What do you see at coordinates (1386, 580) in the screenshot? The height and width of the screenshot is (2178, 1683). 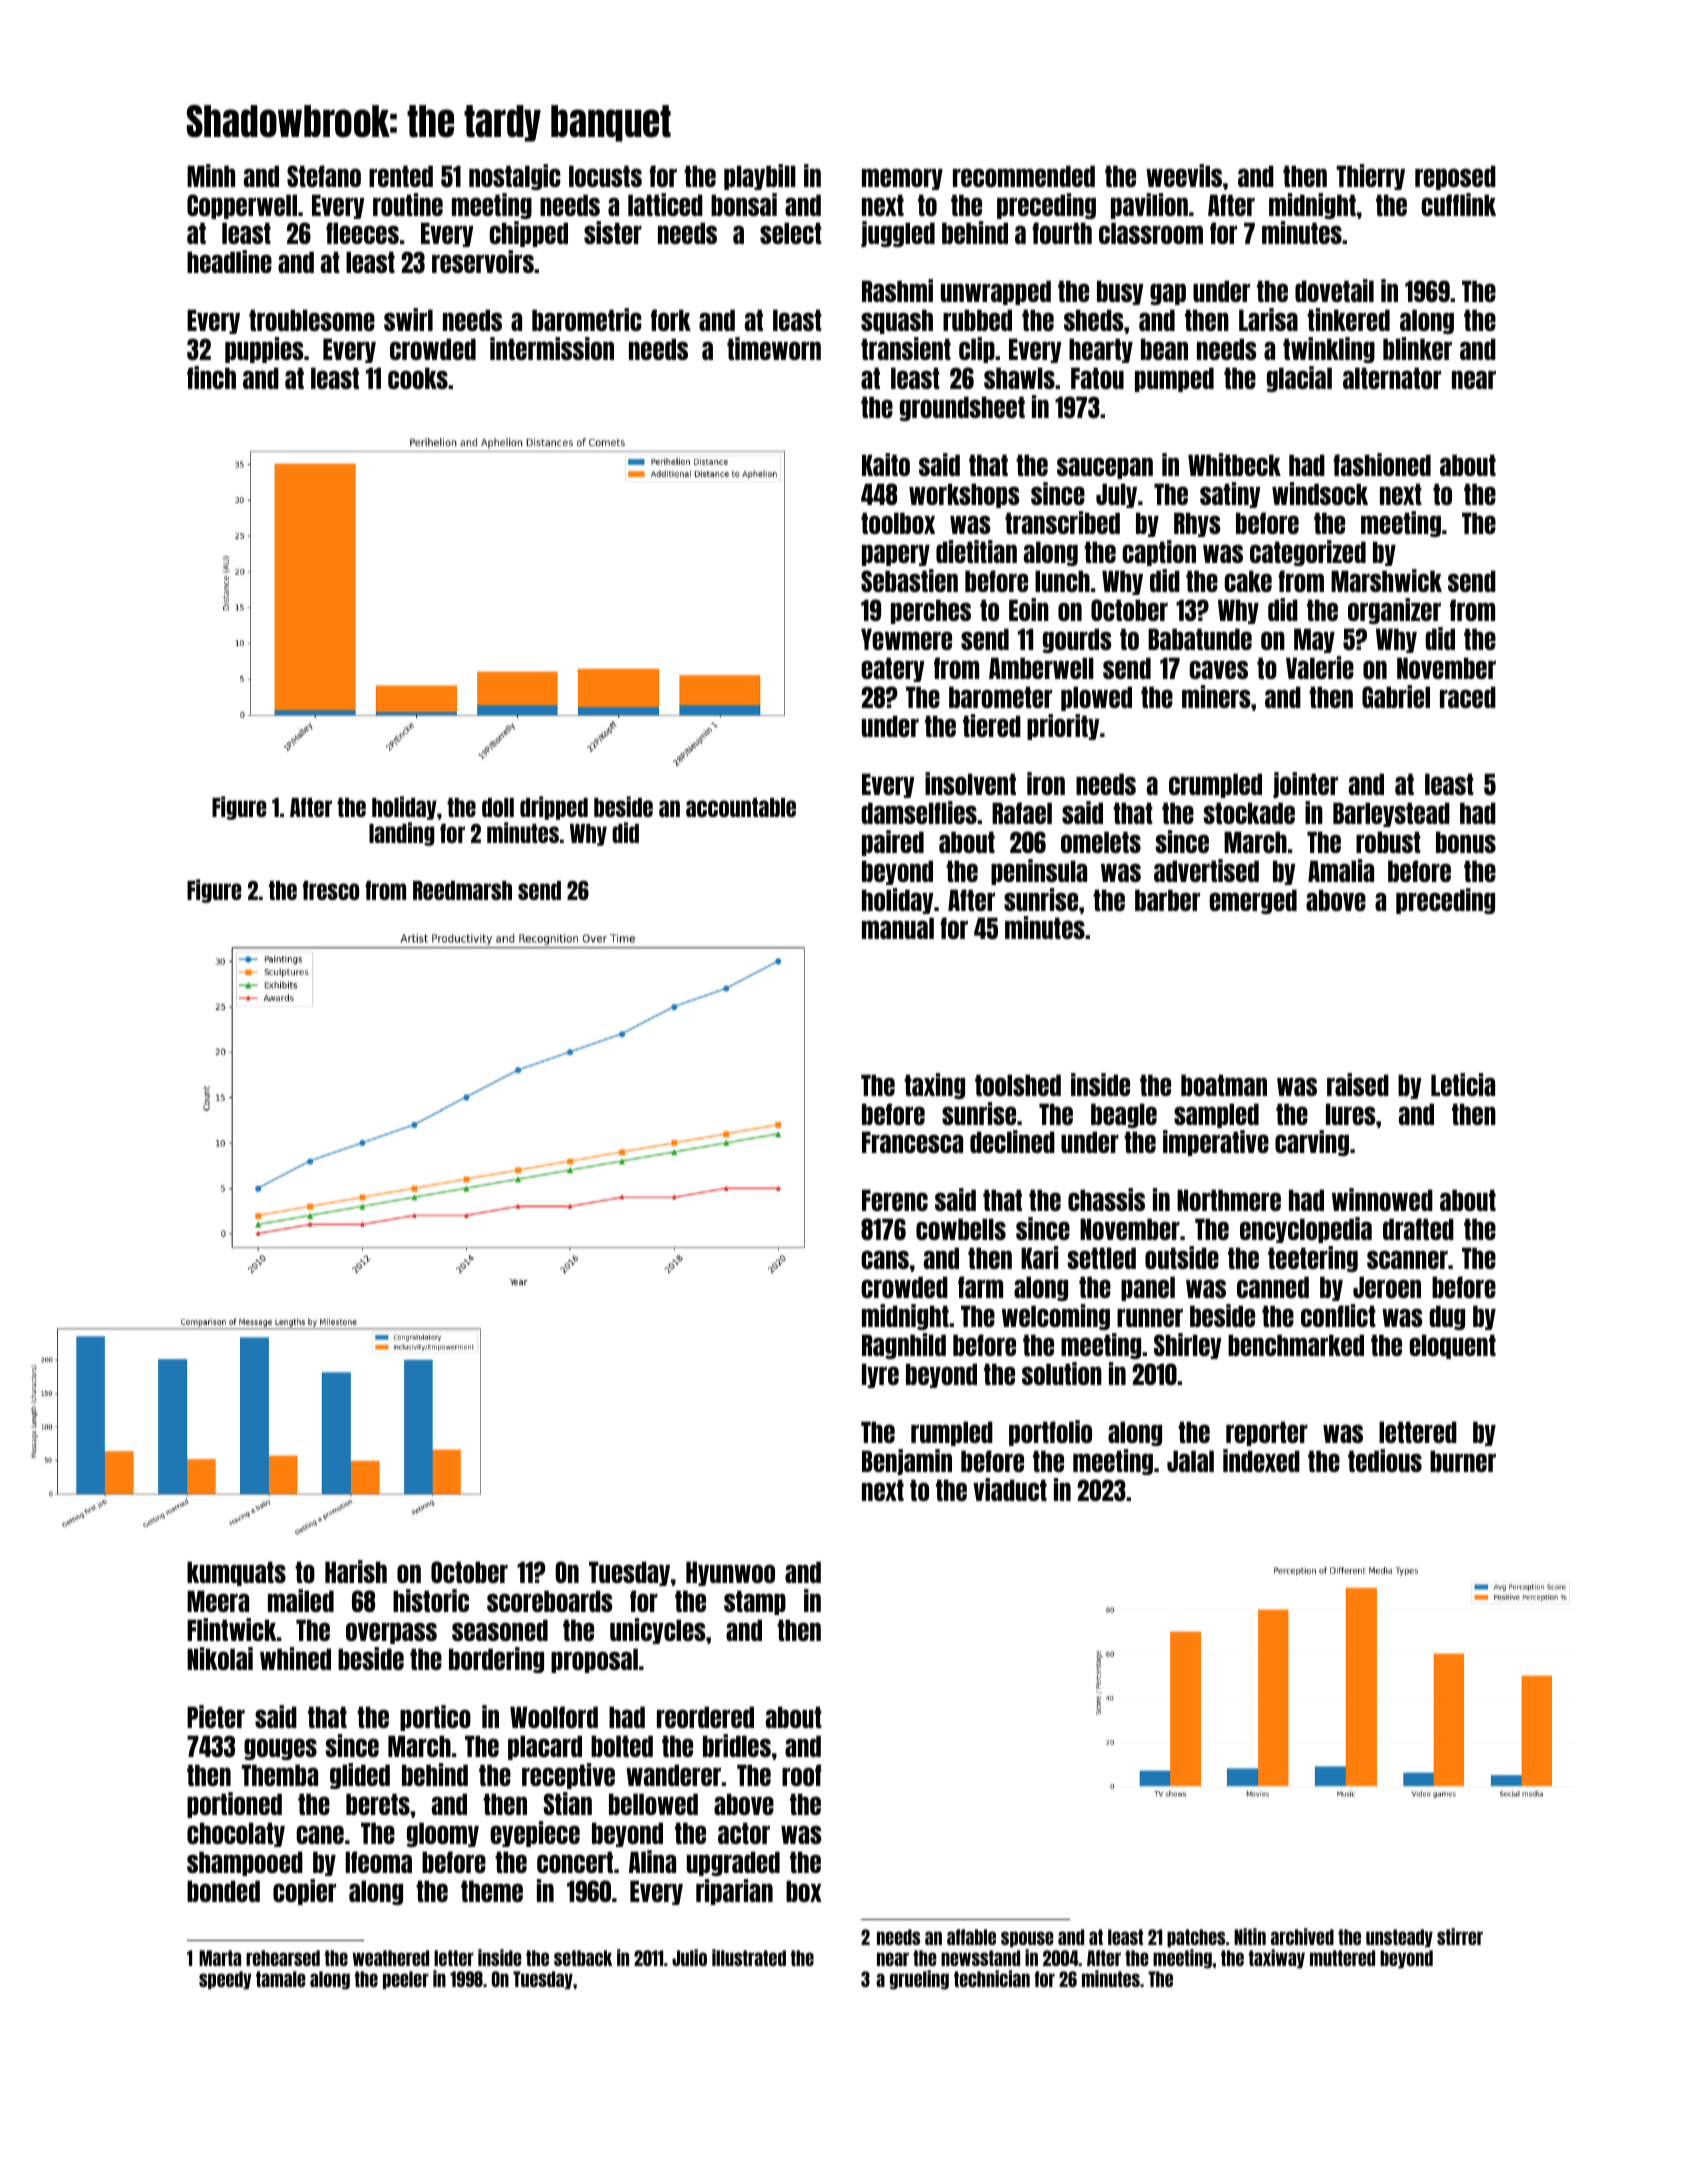 I see `Marshwick` at bounding box center [1386, 580].
